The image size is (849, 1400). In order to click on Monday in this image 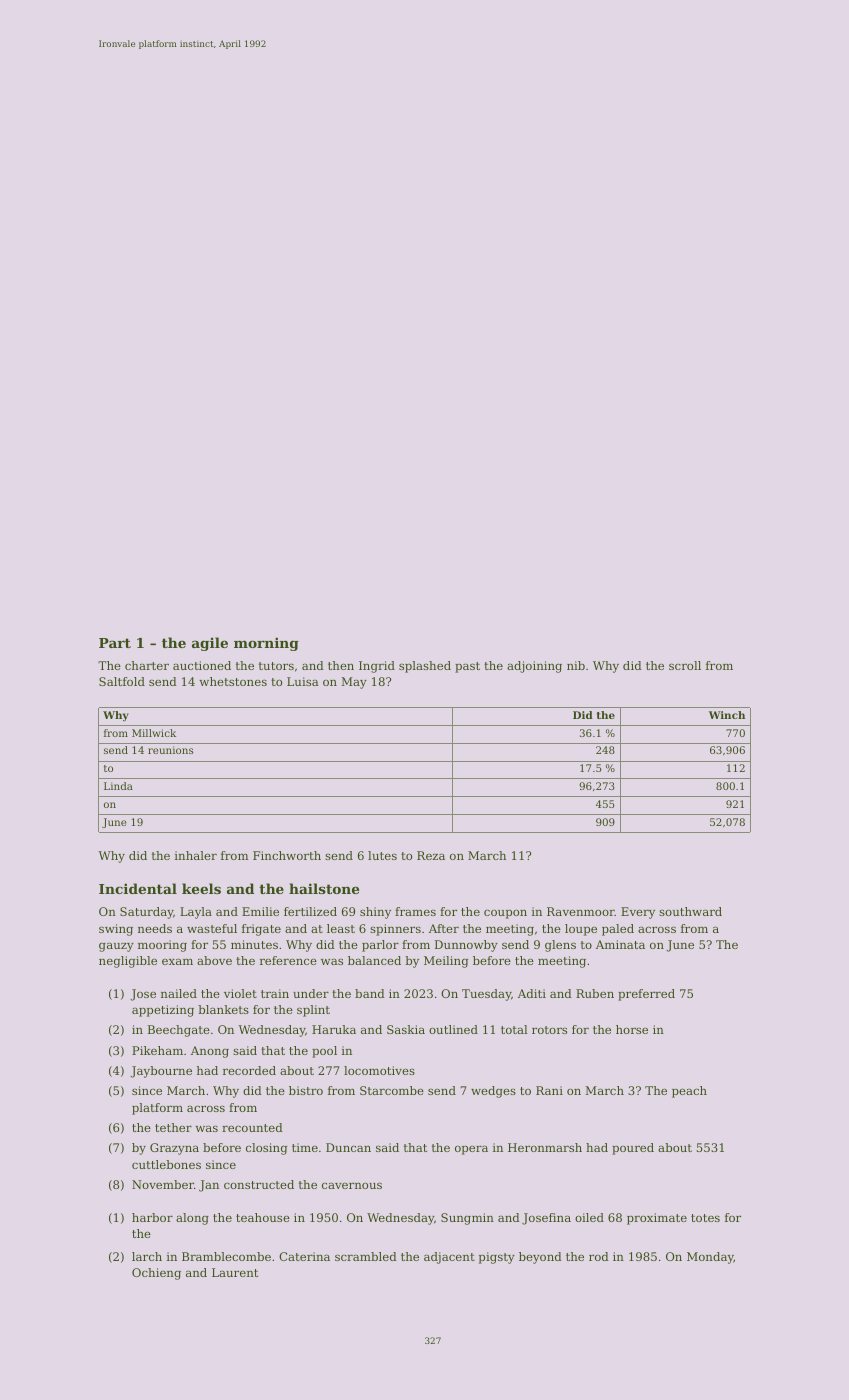, I will do `click(710, 1258)`.
